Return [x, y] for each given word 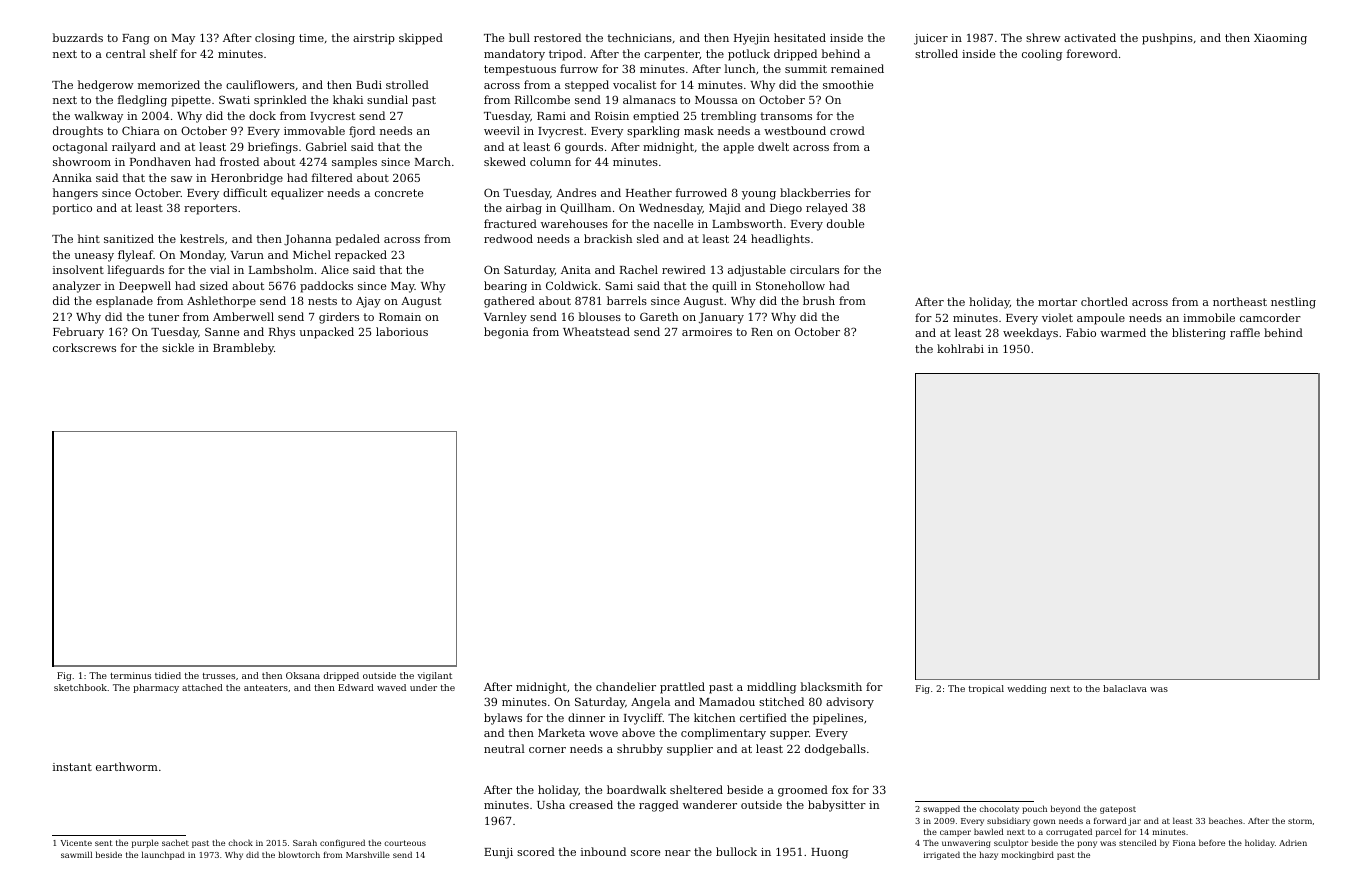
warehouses [574, 223]
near [678, 853]
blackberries [815, 192]
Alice [335, 269]
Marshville [368, 854]
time [311, 38]
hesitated [800, 37]
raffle [1245, 332]
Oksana [303, 675]
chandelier [626, 686]
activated [1090, 37]
